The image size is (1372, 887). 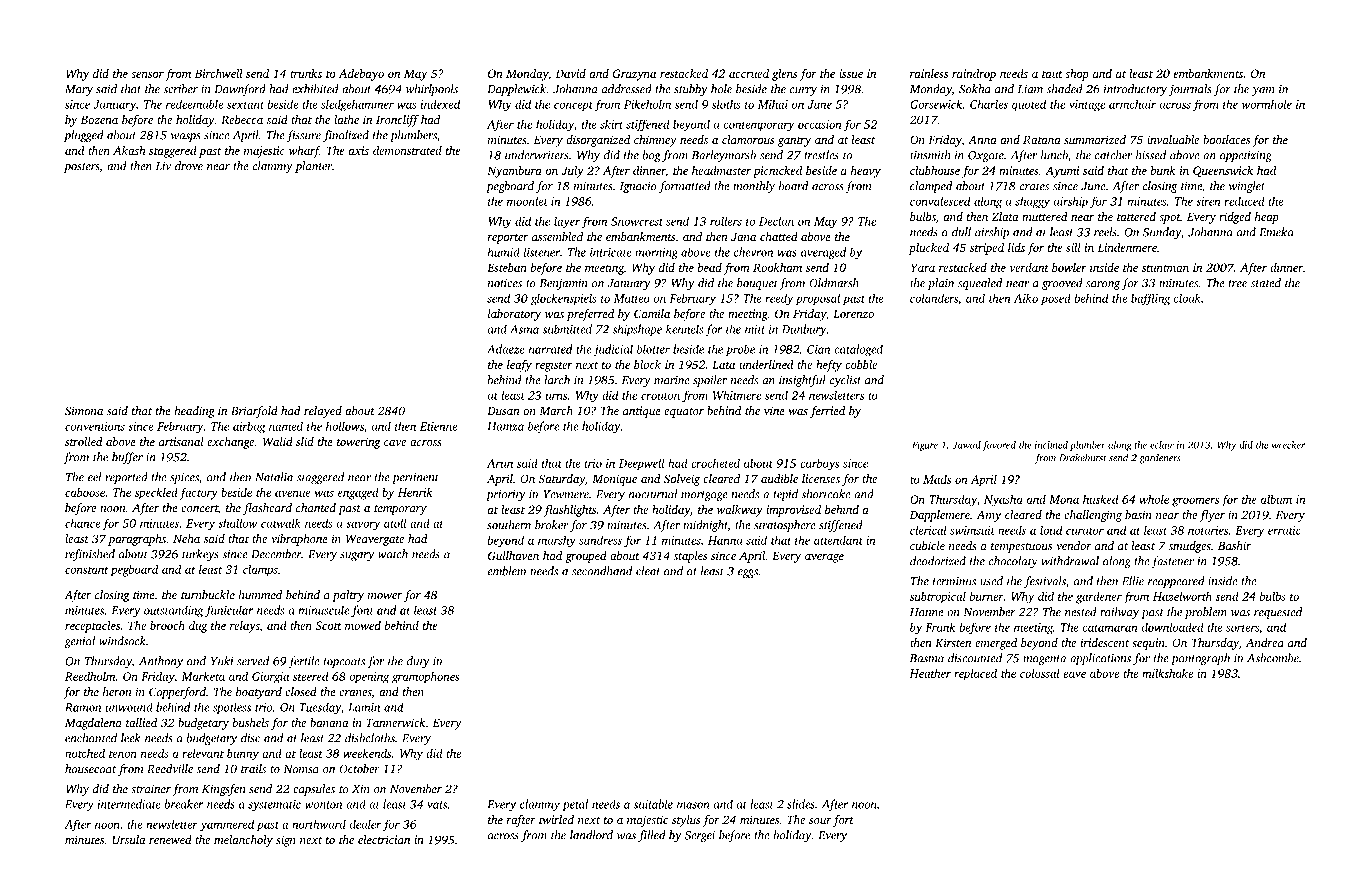 What do you see at coordinates (843, 821) in the document?
I see `fort` at bounding box center [843, 821].
